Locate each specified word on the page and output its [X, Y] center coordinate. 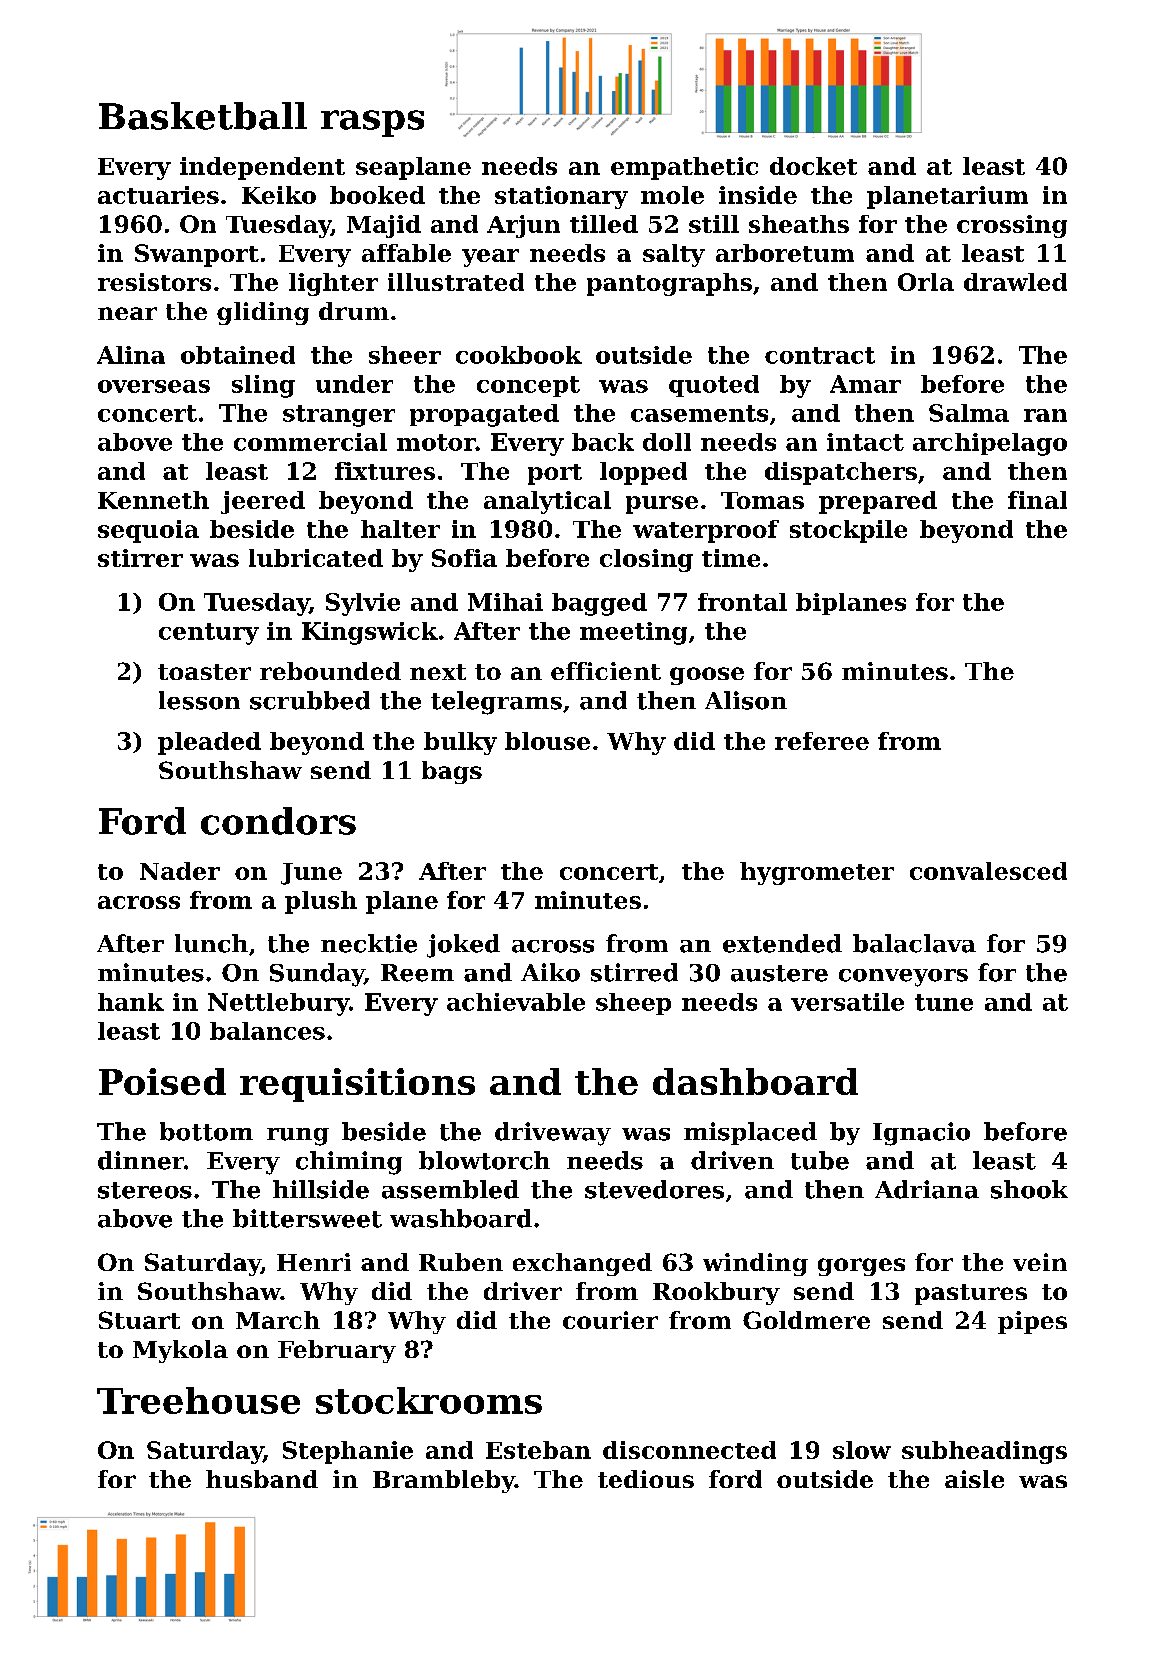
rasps [372, 123]
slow [862, 1450]
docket [813, 166]
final [1037, 500]
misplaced [750, 1133]
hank [131, 1002]
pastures [971, 1294]
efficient [606, 671]
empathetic [684, 168]
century [209, 634]
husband [262, 1479]
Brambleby [444, 1481]
